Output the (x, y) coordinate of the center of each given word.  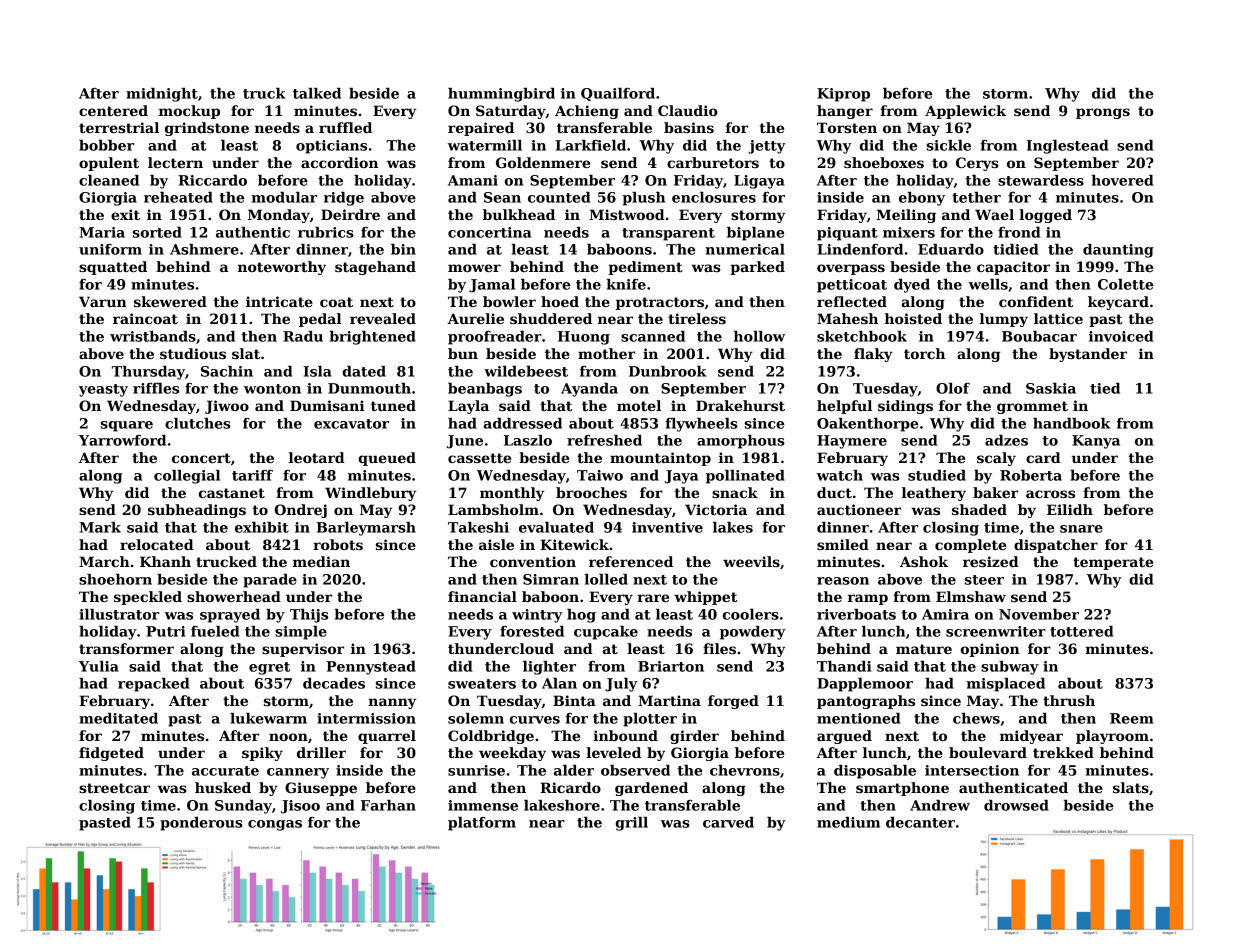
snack (735, 492)
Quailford (618, 94)
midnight (162, 95)
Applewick (965, 112)
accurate (225, 771)
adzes (1006, 440)
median (321, 561)
